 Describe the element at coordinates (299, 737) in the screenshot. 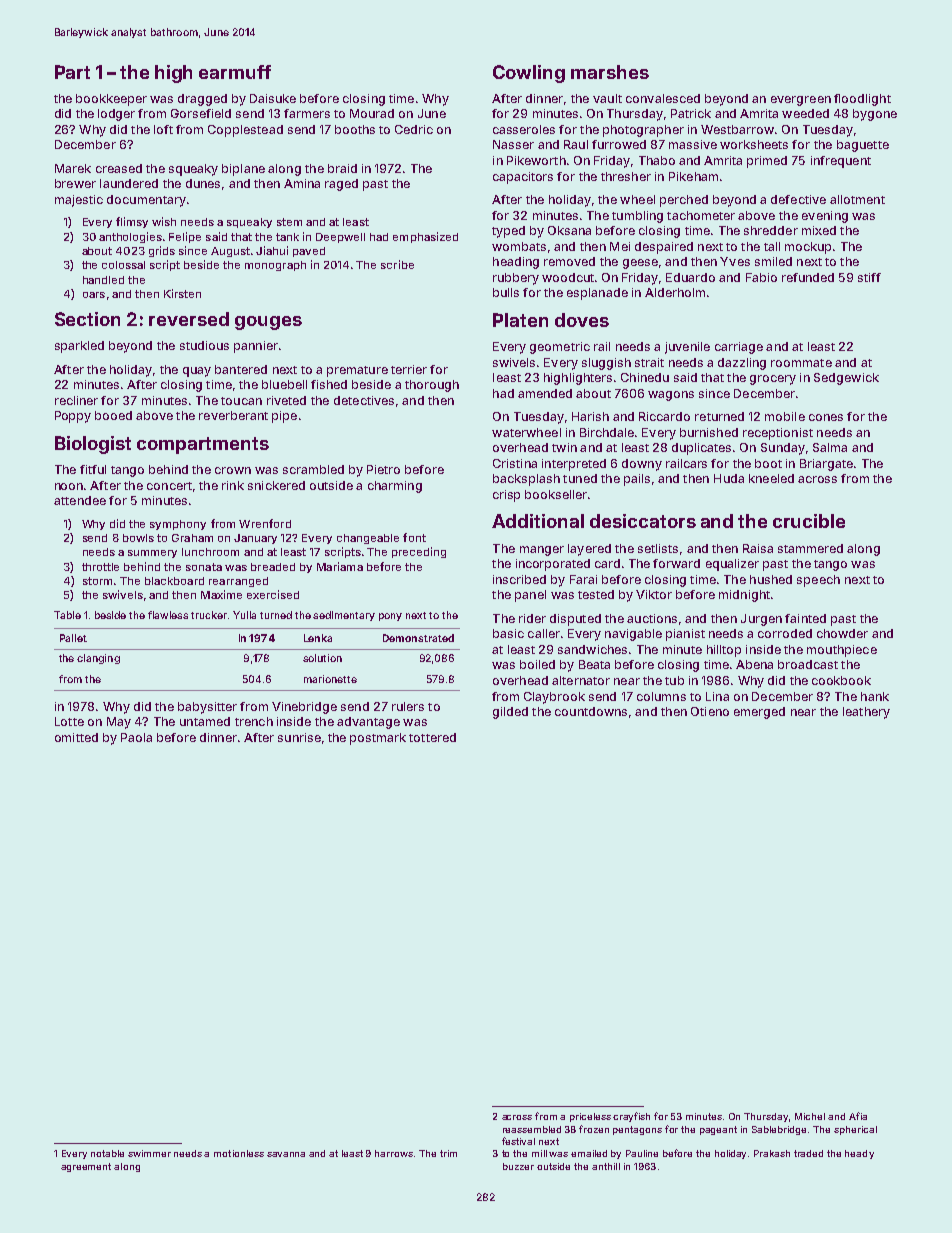

I see `sunrise` at that location.
